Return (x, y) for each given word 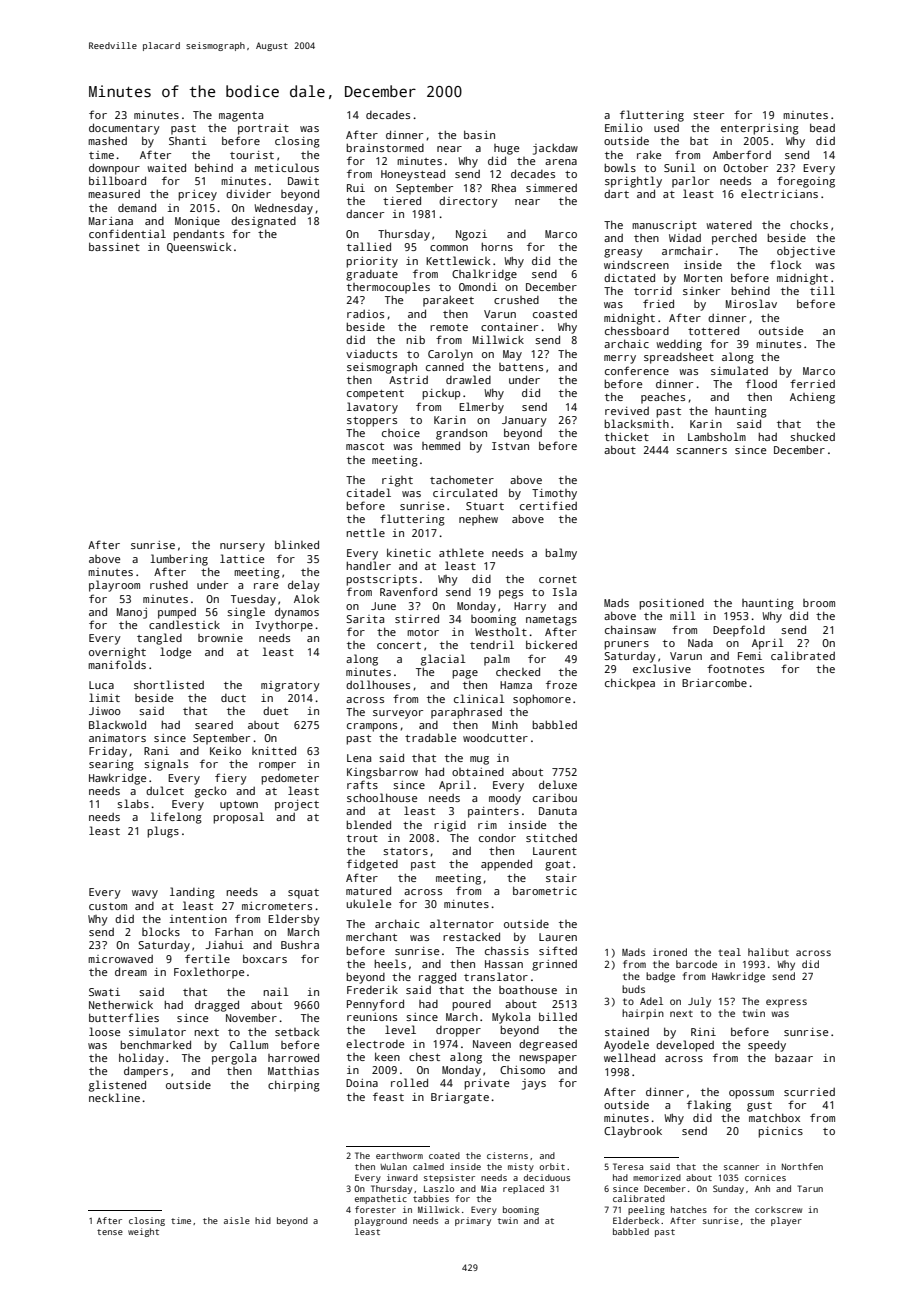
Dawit (303, 181)
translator (496, 976)
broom (819, 603)
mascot (365, 446)
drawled (468, 379)
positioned (671, 604)
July (699, 1002)
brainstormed (385, 147)
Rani (156, 751)
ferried (812, 383)
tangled (159, 639)
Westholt (501, 631)
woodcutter (495, 738)
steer (708, 115)
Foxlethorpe (209, 973)
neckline (114, 1097)
